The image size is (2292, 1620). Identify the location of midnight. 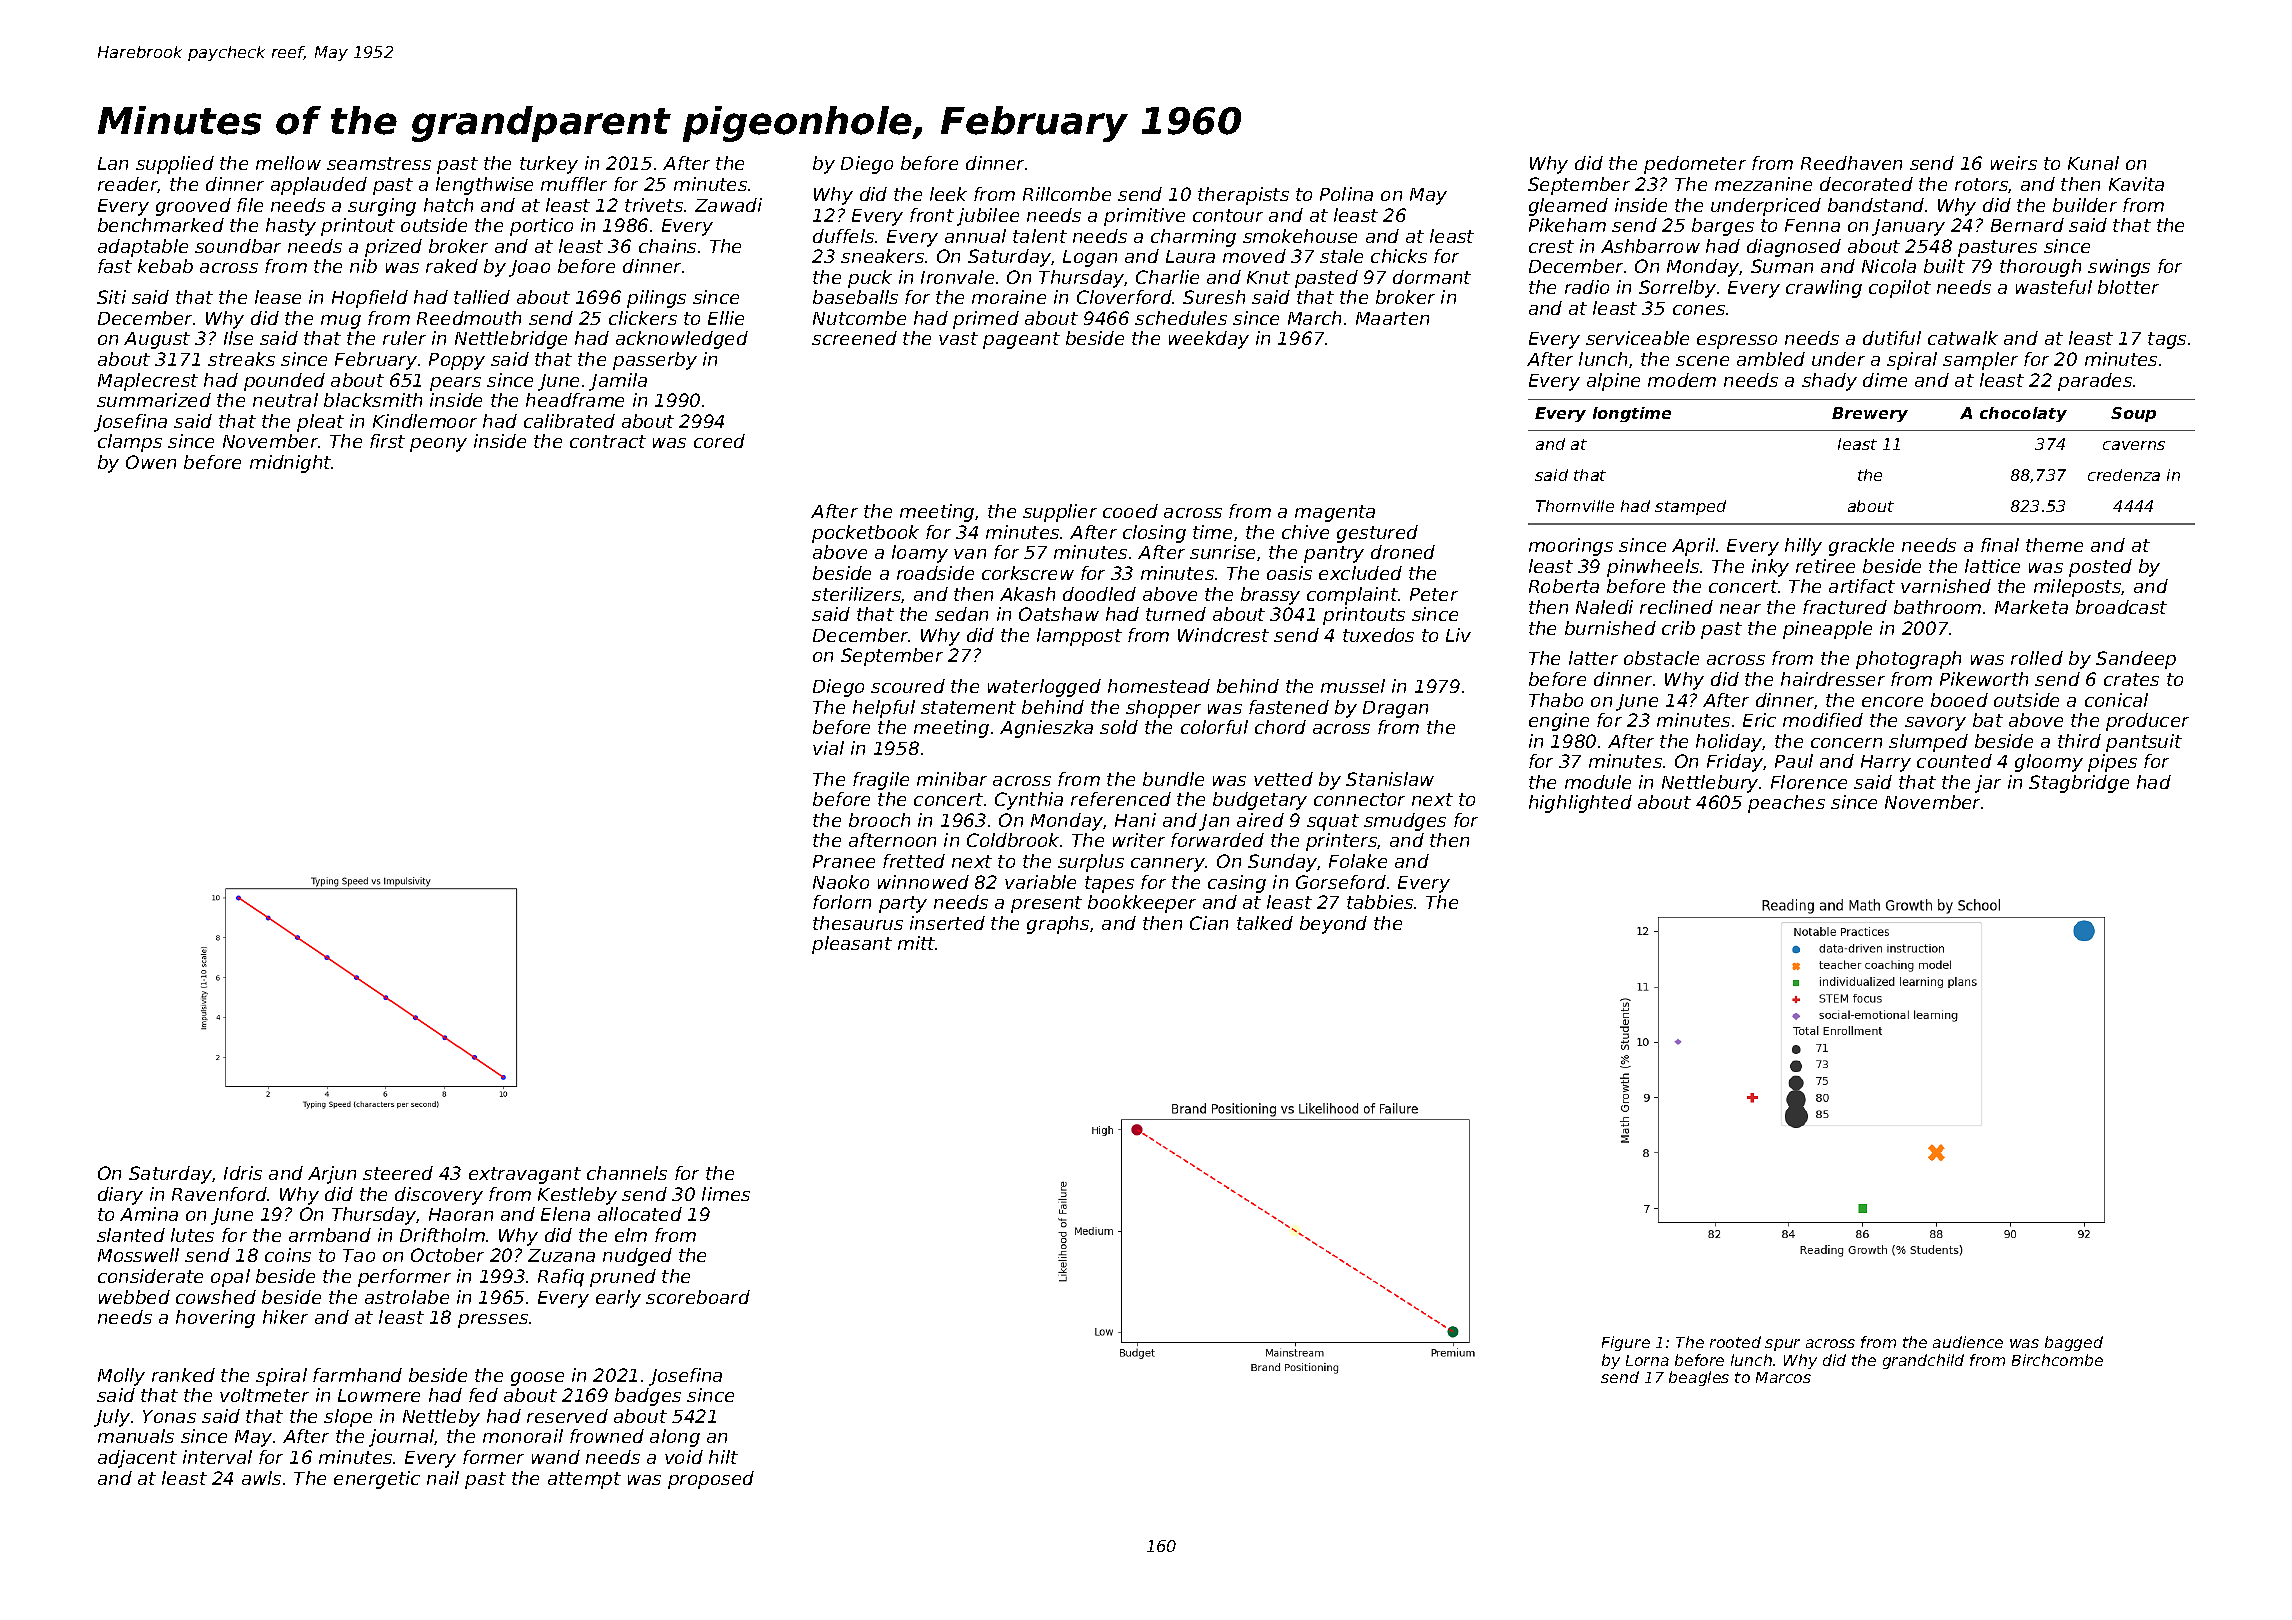
(291, 464).
